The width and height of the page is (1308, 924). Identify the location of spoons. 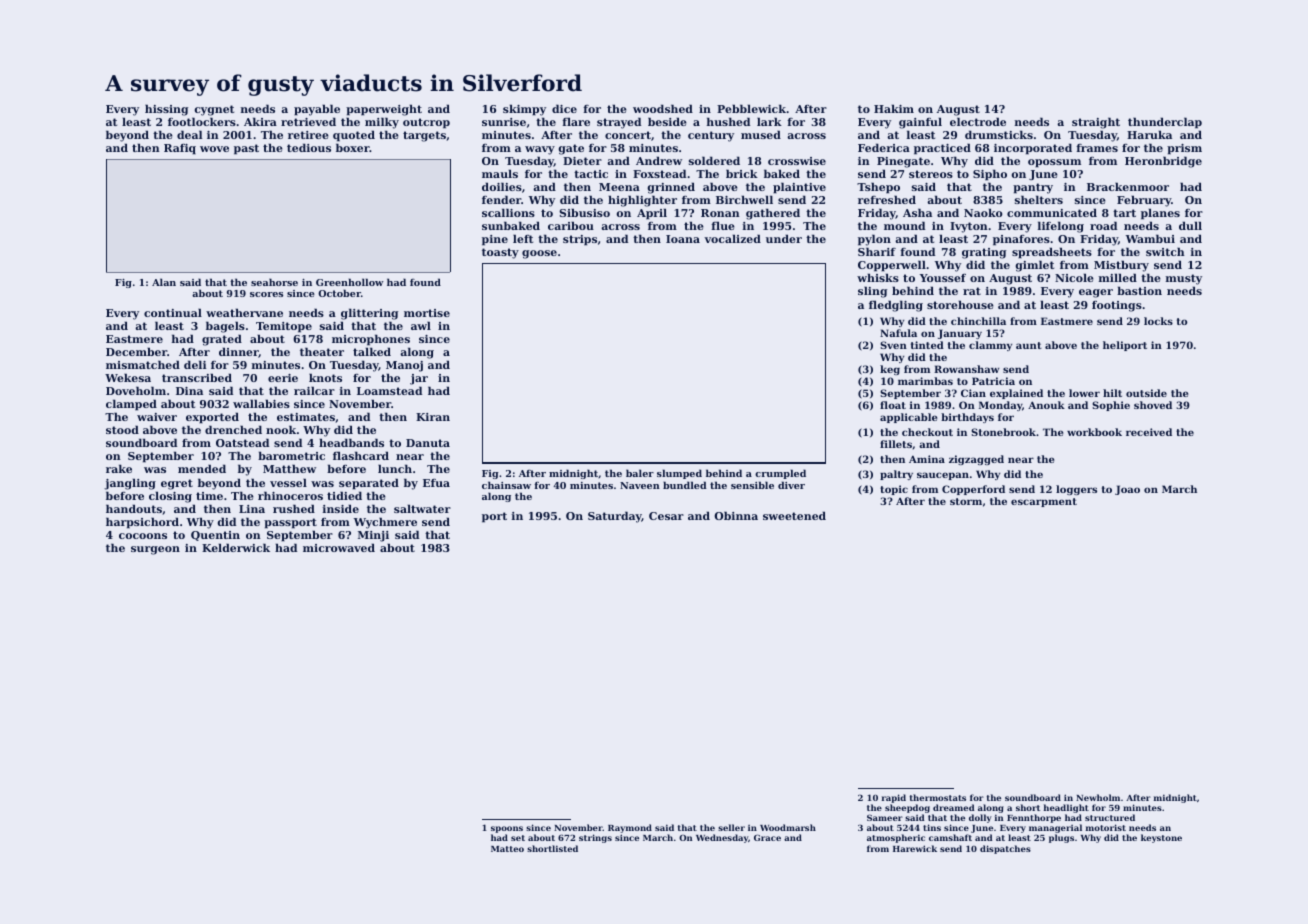
(507, 829).
